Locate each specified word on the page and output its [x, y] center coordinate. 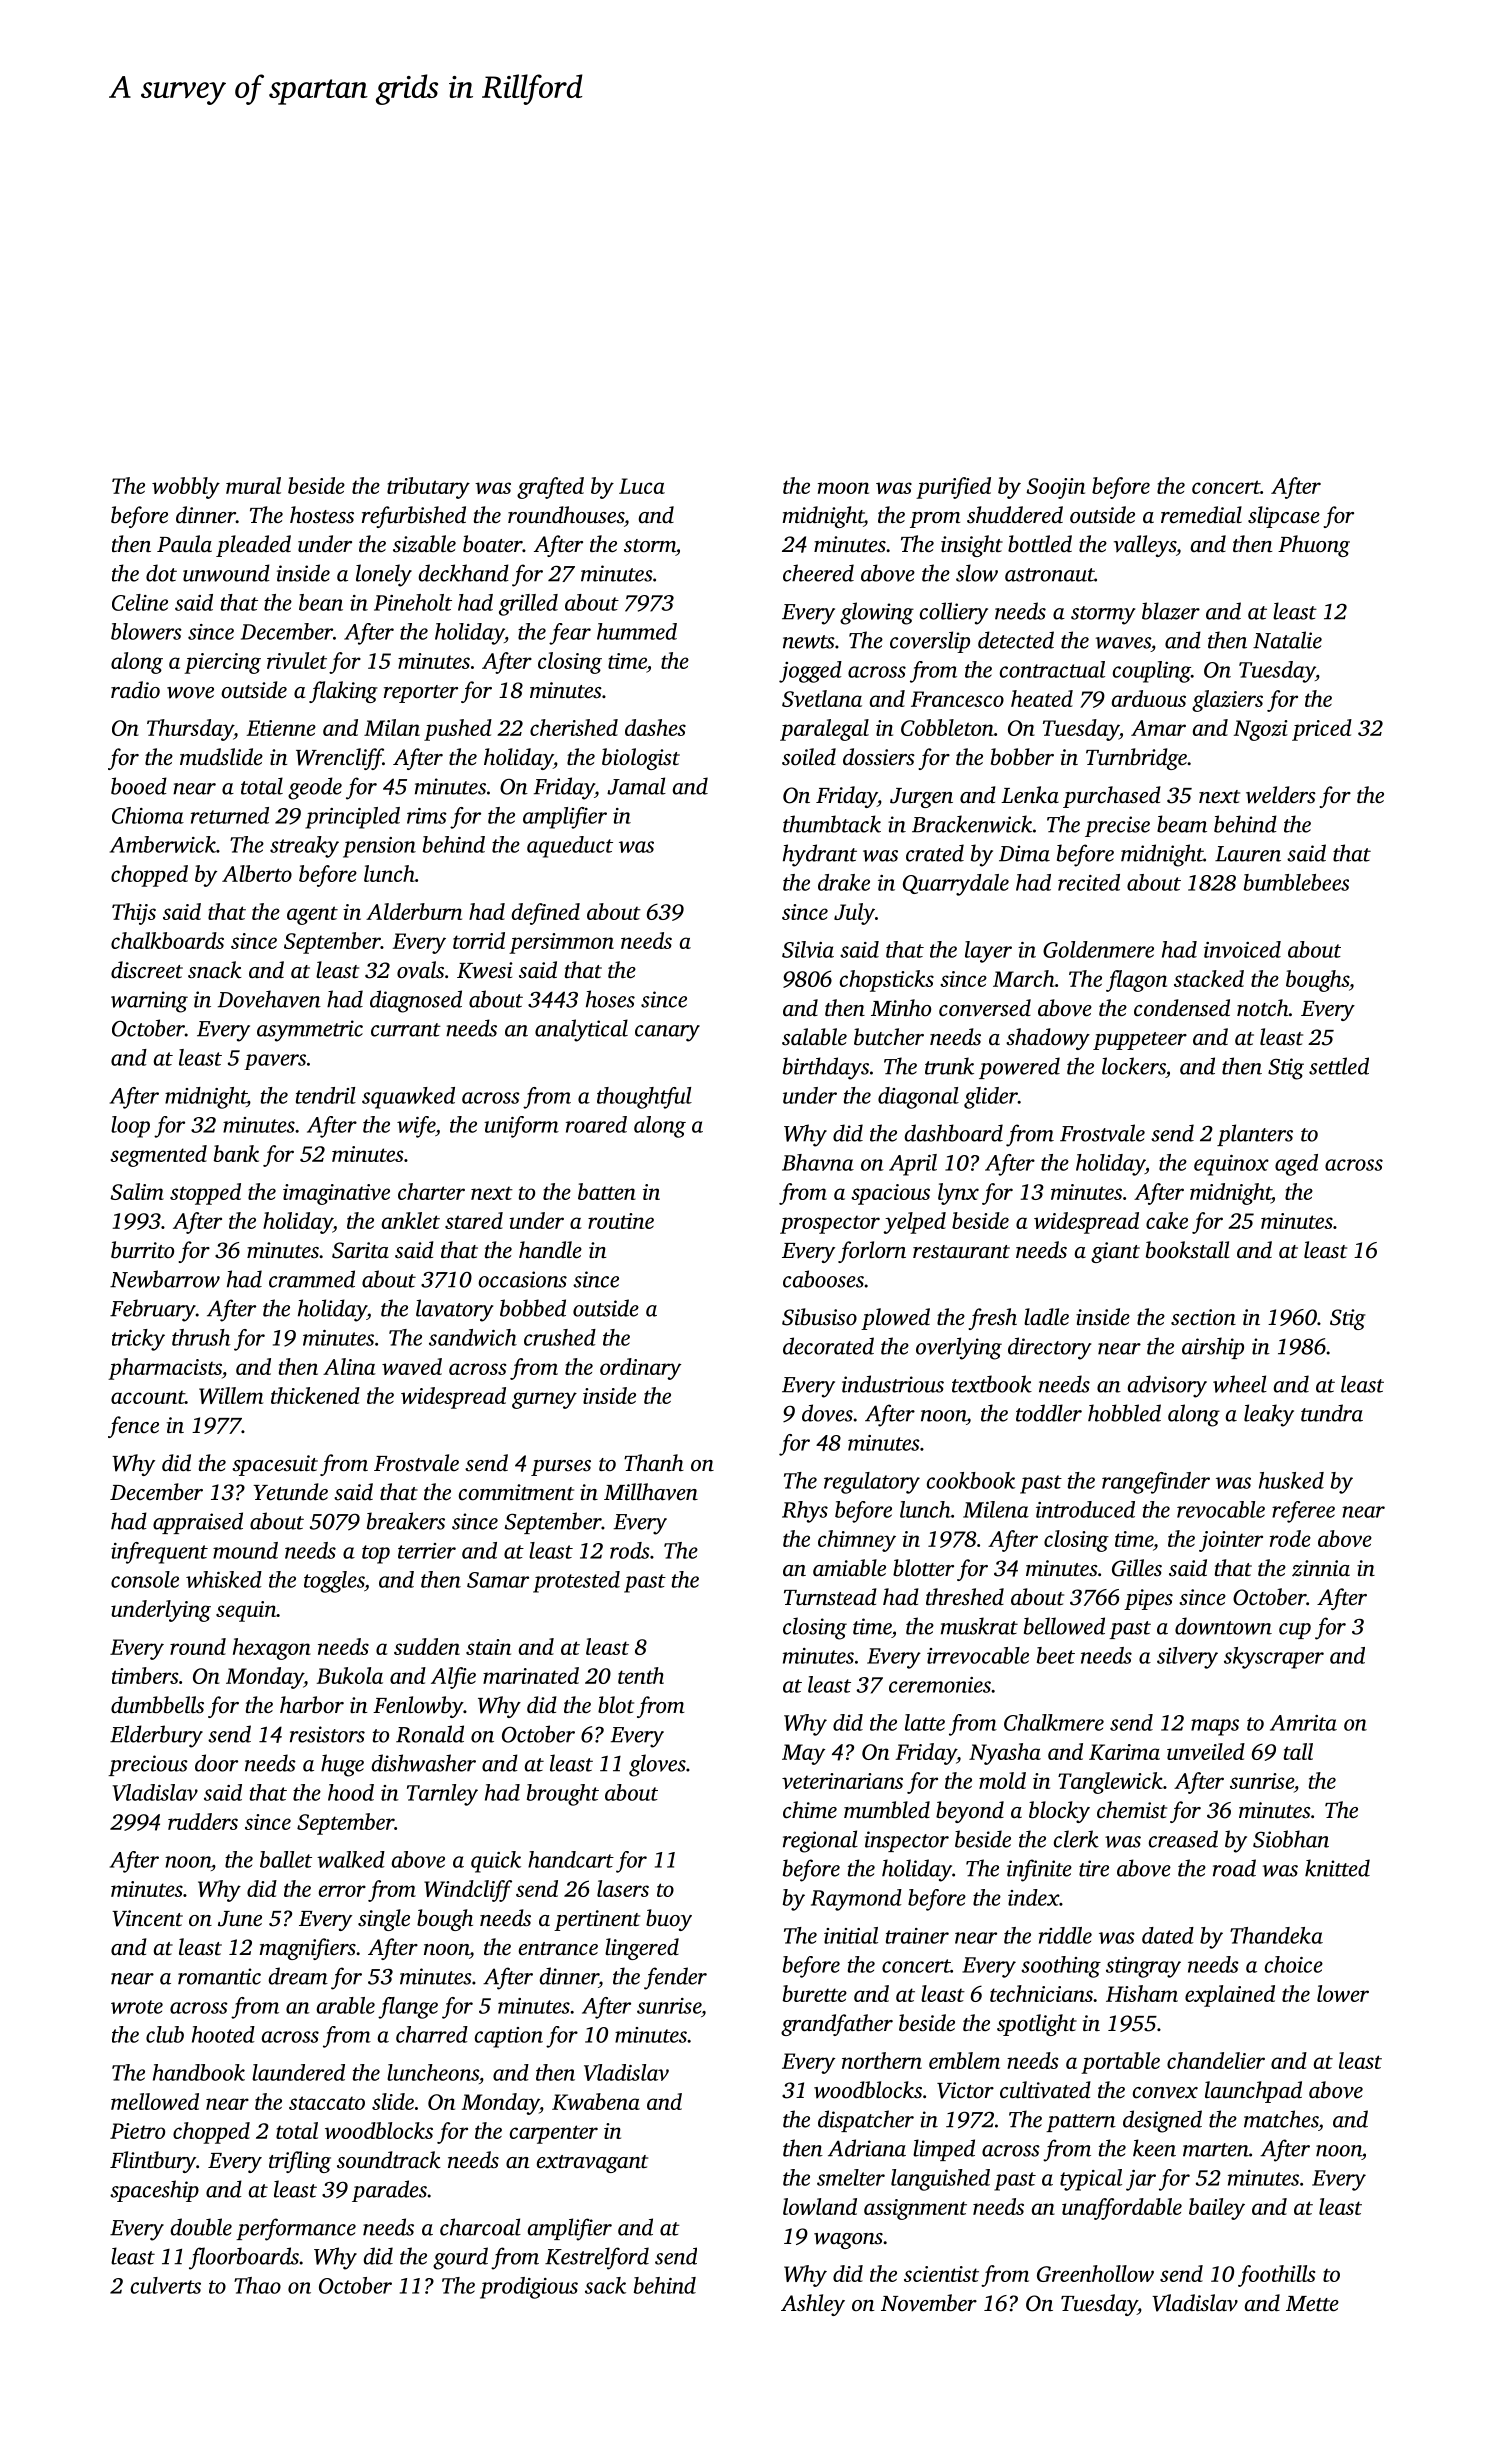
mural [253, 485]
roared [596, 1124]
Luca [642, 486]
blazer [1171, 611]
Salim [137, 1191]
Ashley [813, 2305]
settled [1339, 1066]
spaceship [154, 2191]
